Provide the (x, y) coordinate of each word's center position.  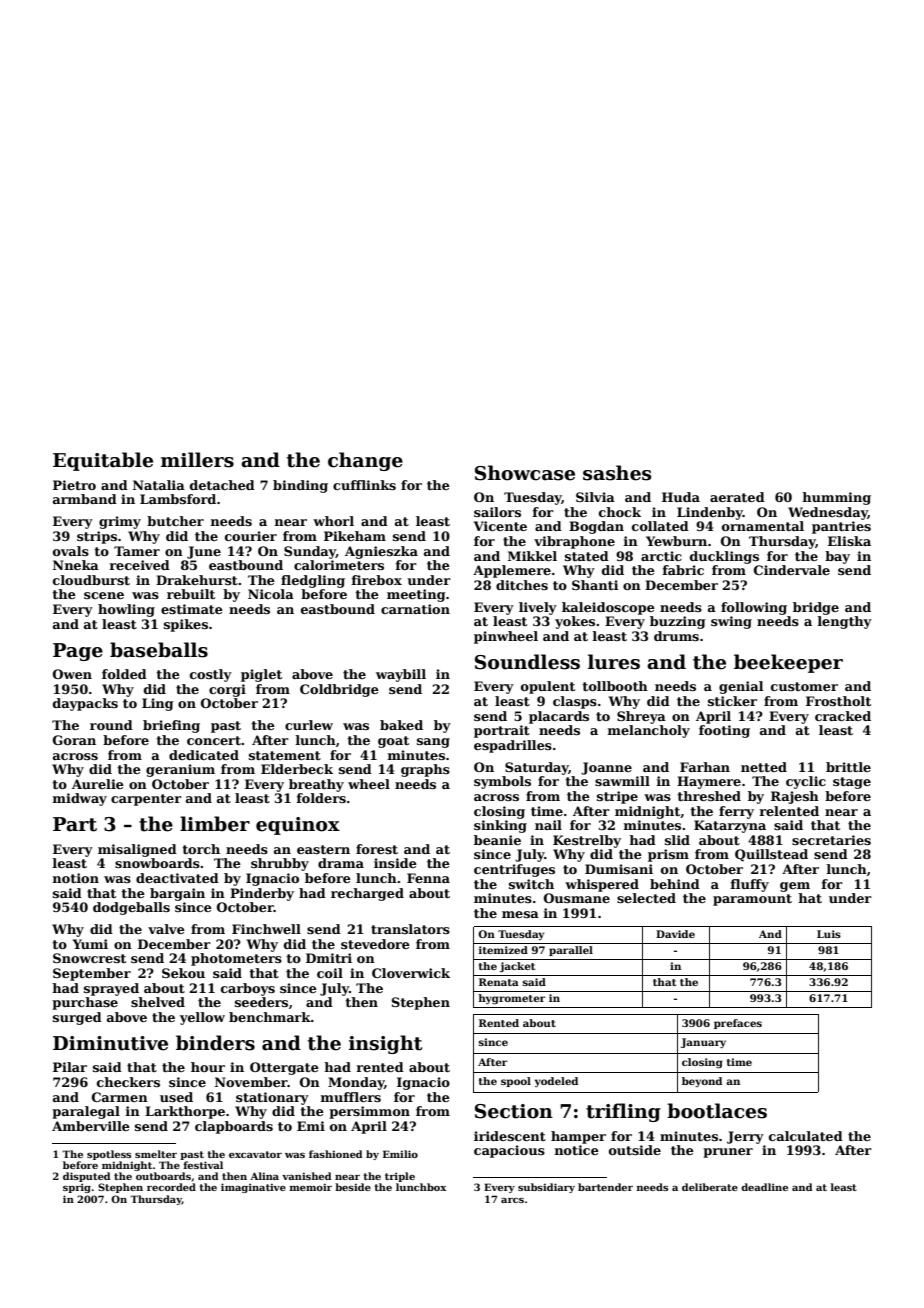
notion (76, 878)
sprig (77, 1188)
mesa (520, 914)
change (365, 461)
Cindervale (792, 570)
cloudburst (91, 580)
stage (852, 783)
